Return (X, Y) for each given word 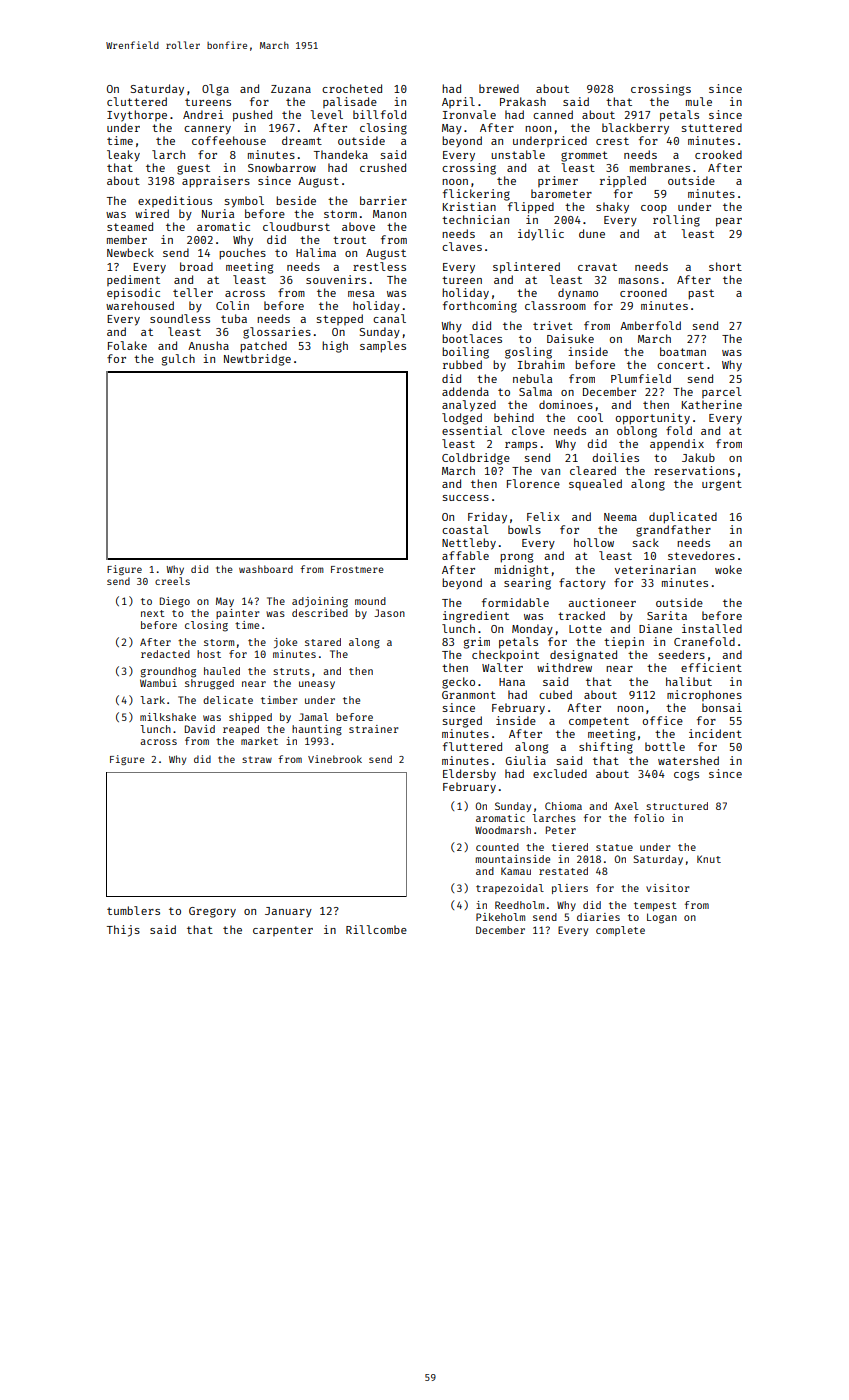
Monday (532, 630)
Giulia (526, 760)
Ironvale (469, 114)
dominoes (566, 404)
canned (553, 114)
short (725, 266)
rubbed (462, 364)
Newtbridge (257, 360)
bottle (665, 746)
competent (599, 722)
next (153, 613)
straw (257, 759)
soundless (180, 318)
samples (383, 347)
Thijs (123, 931)
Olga (215, 90)
